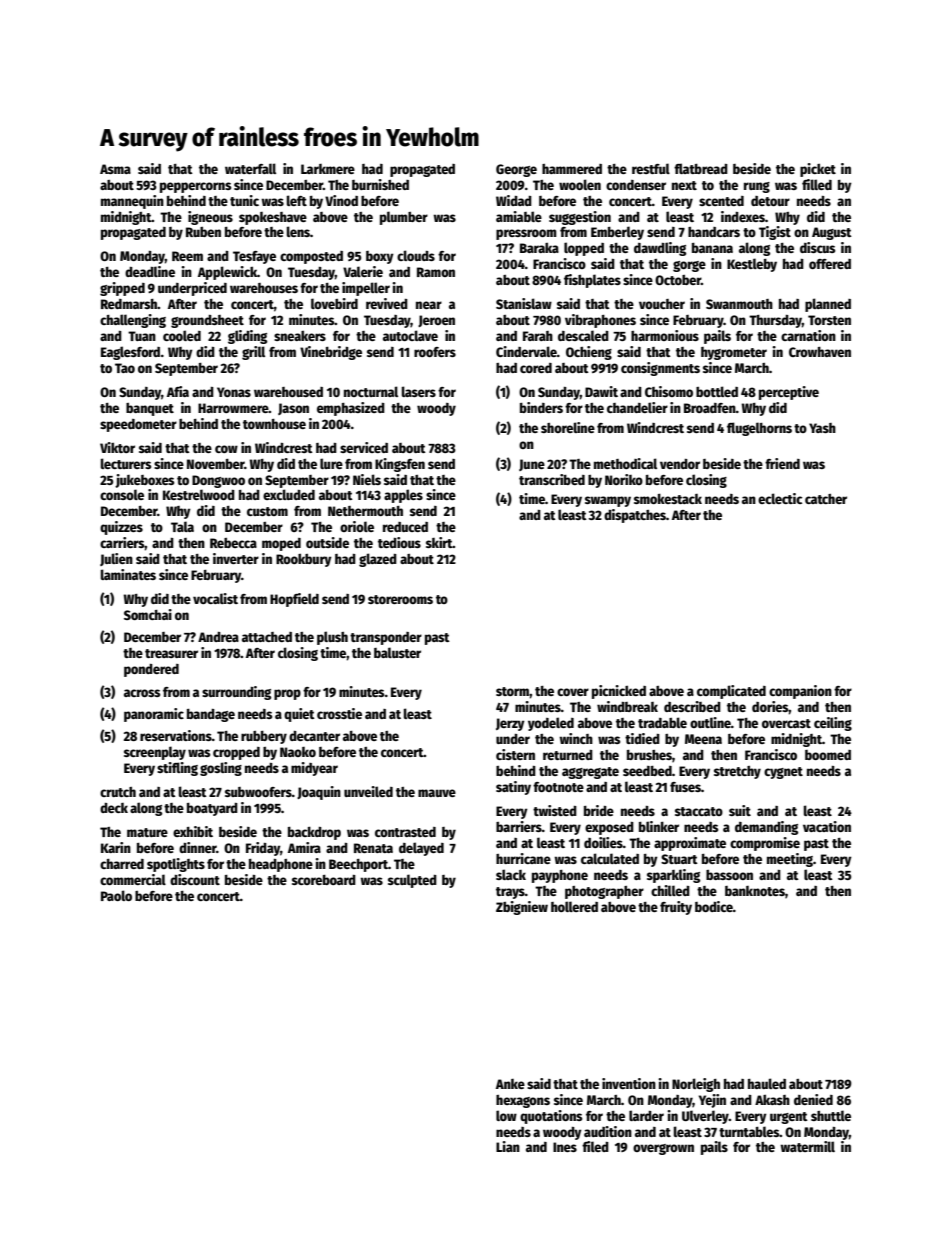 Image resolution: width=952 pixels, height=1233 pixels. Describe the element at coordinates (692, 706) in the page. I see `described` at that location.
